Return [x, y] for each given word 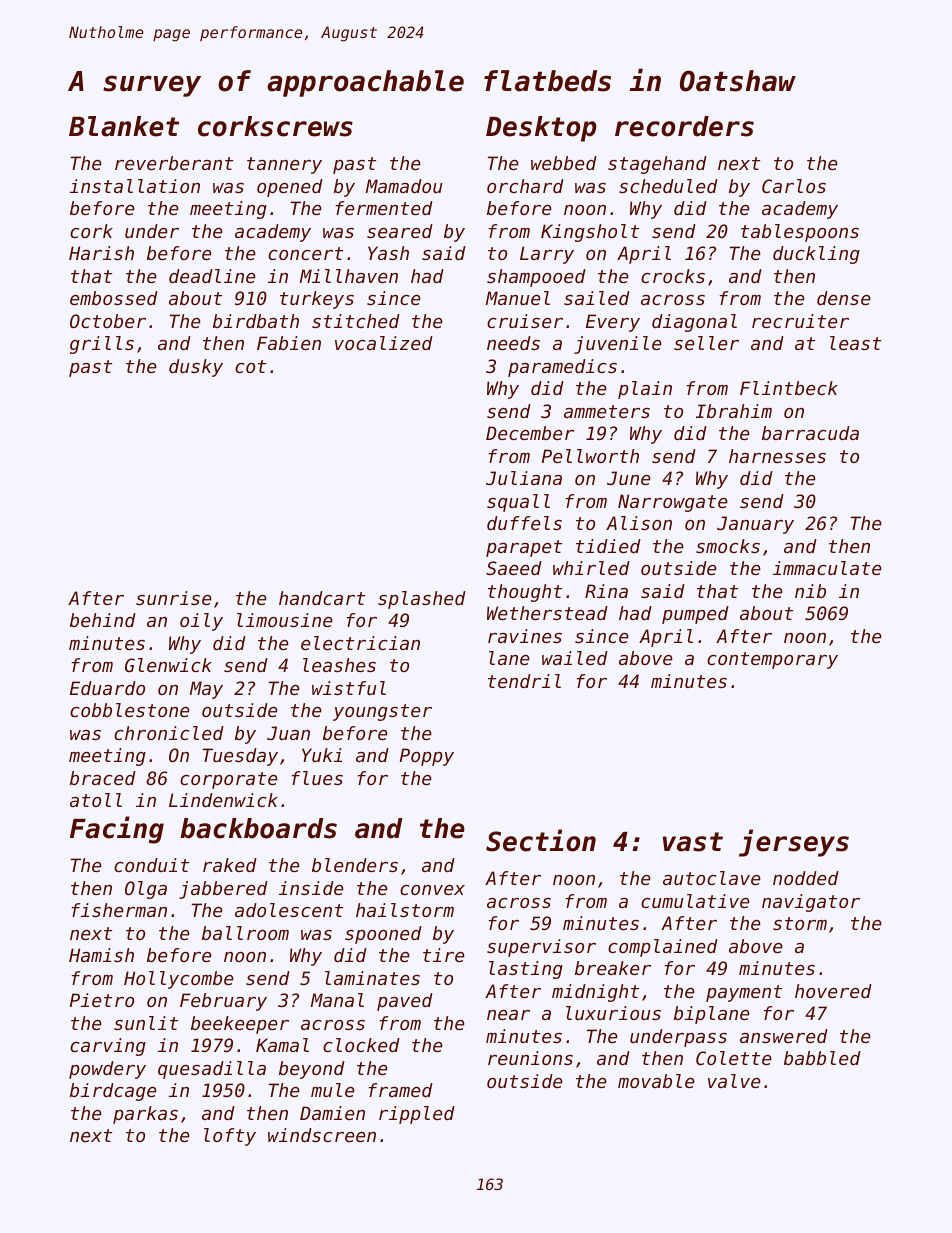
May [206, 690]
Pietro [102, 1000]
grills [102, 345]
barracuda [810, 433]
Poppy [427, 757]
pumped [695, 615]
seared [400, 231]
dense [844, 298]
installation [135, 186]
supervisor [541, 948]
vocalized [384, 343]
